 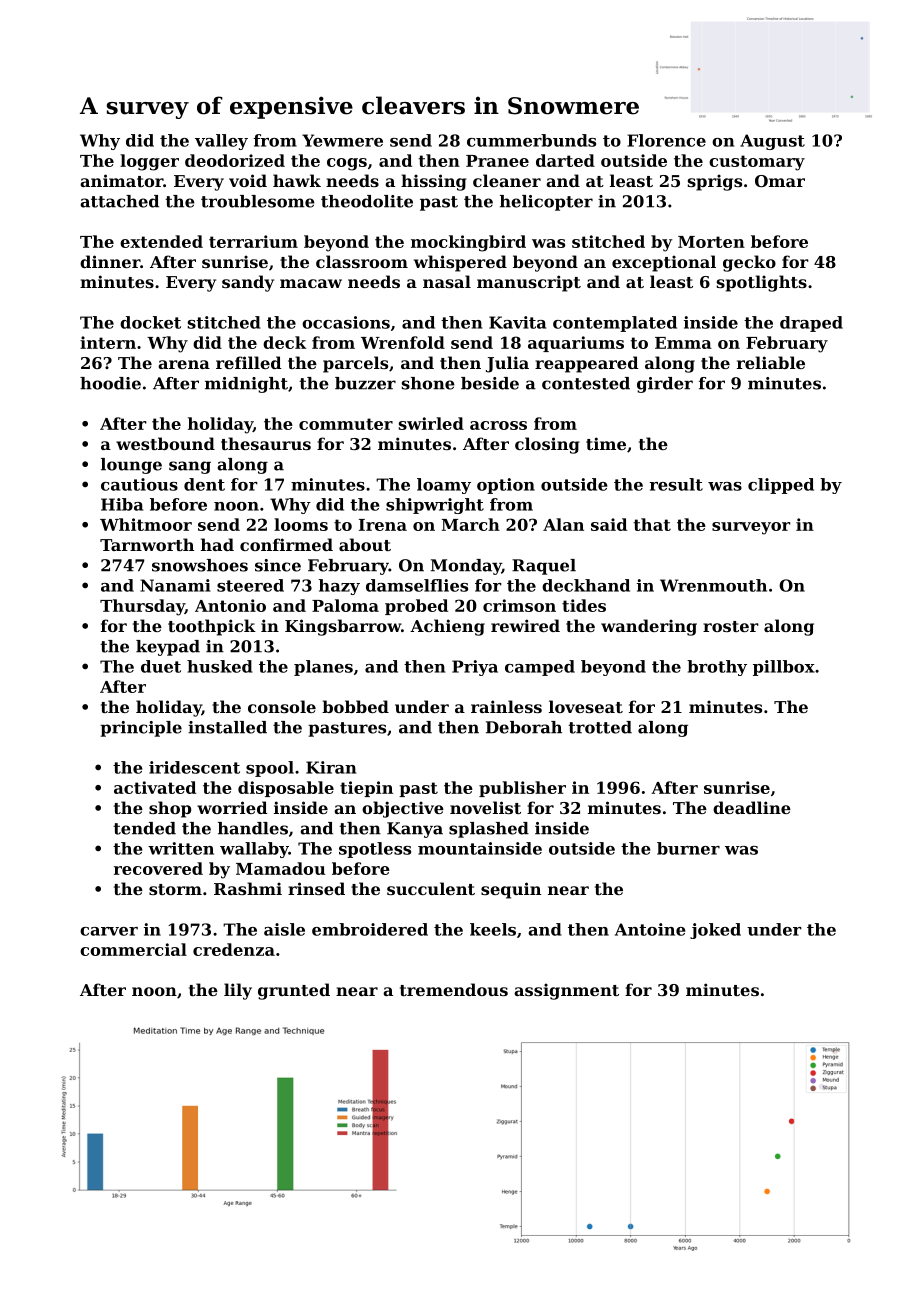 What do you see at coordinates (221, 142) in the screenshot?
I see `valley` at bounding box center [221, 142].
